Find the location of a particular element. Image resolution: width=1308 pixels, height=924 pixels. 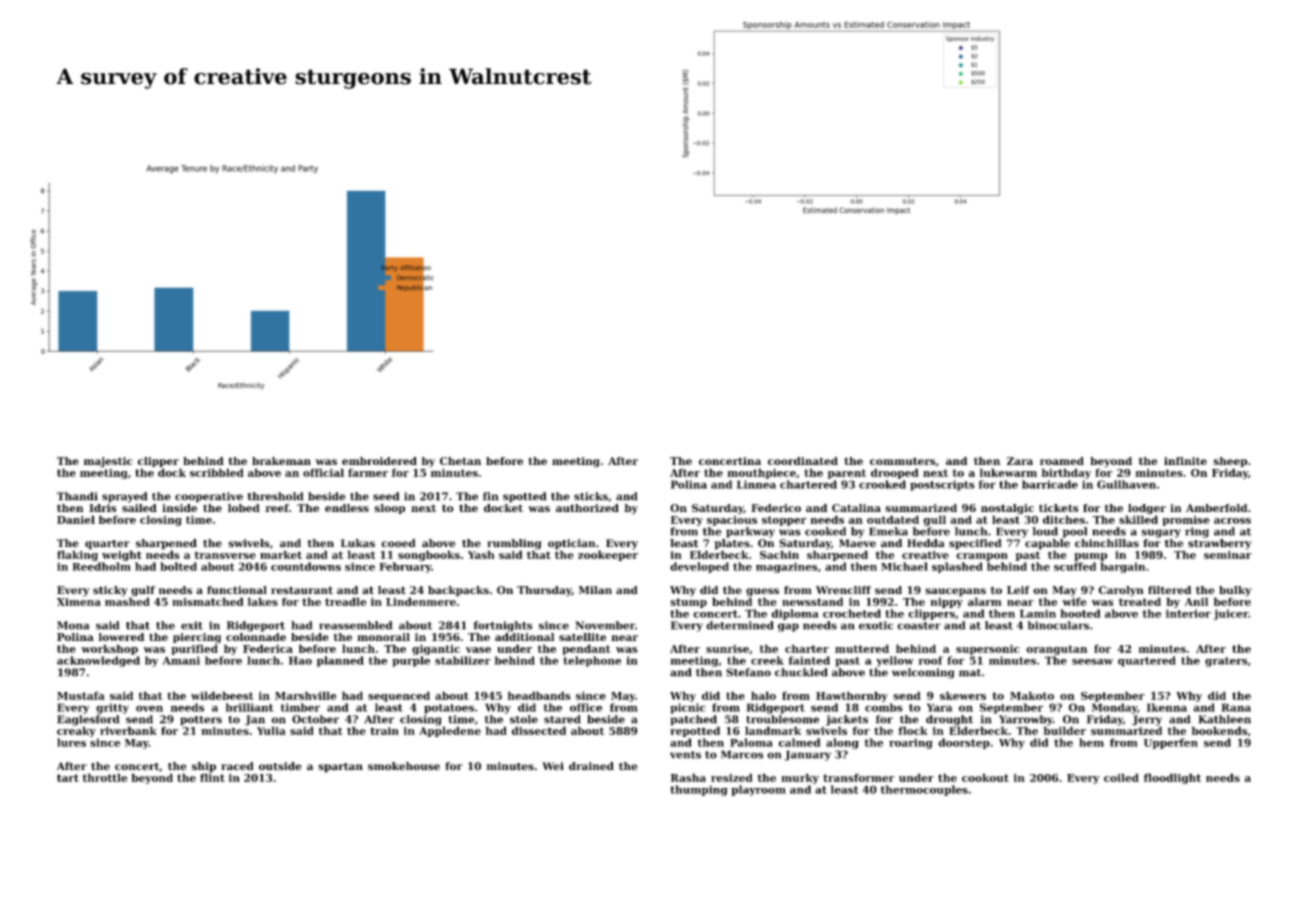

coordinated is located at coordinates (803, 461).
